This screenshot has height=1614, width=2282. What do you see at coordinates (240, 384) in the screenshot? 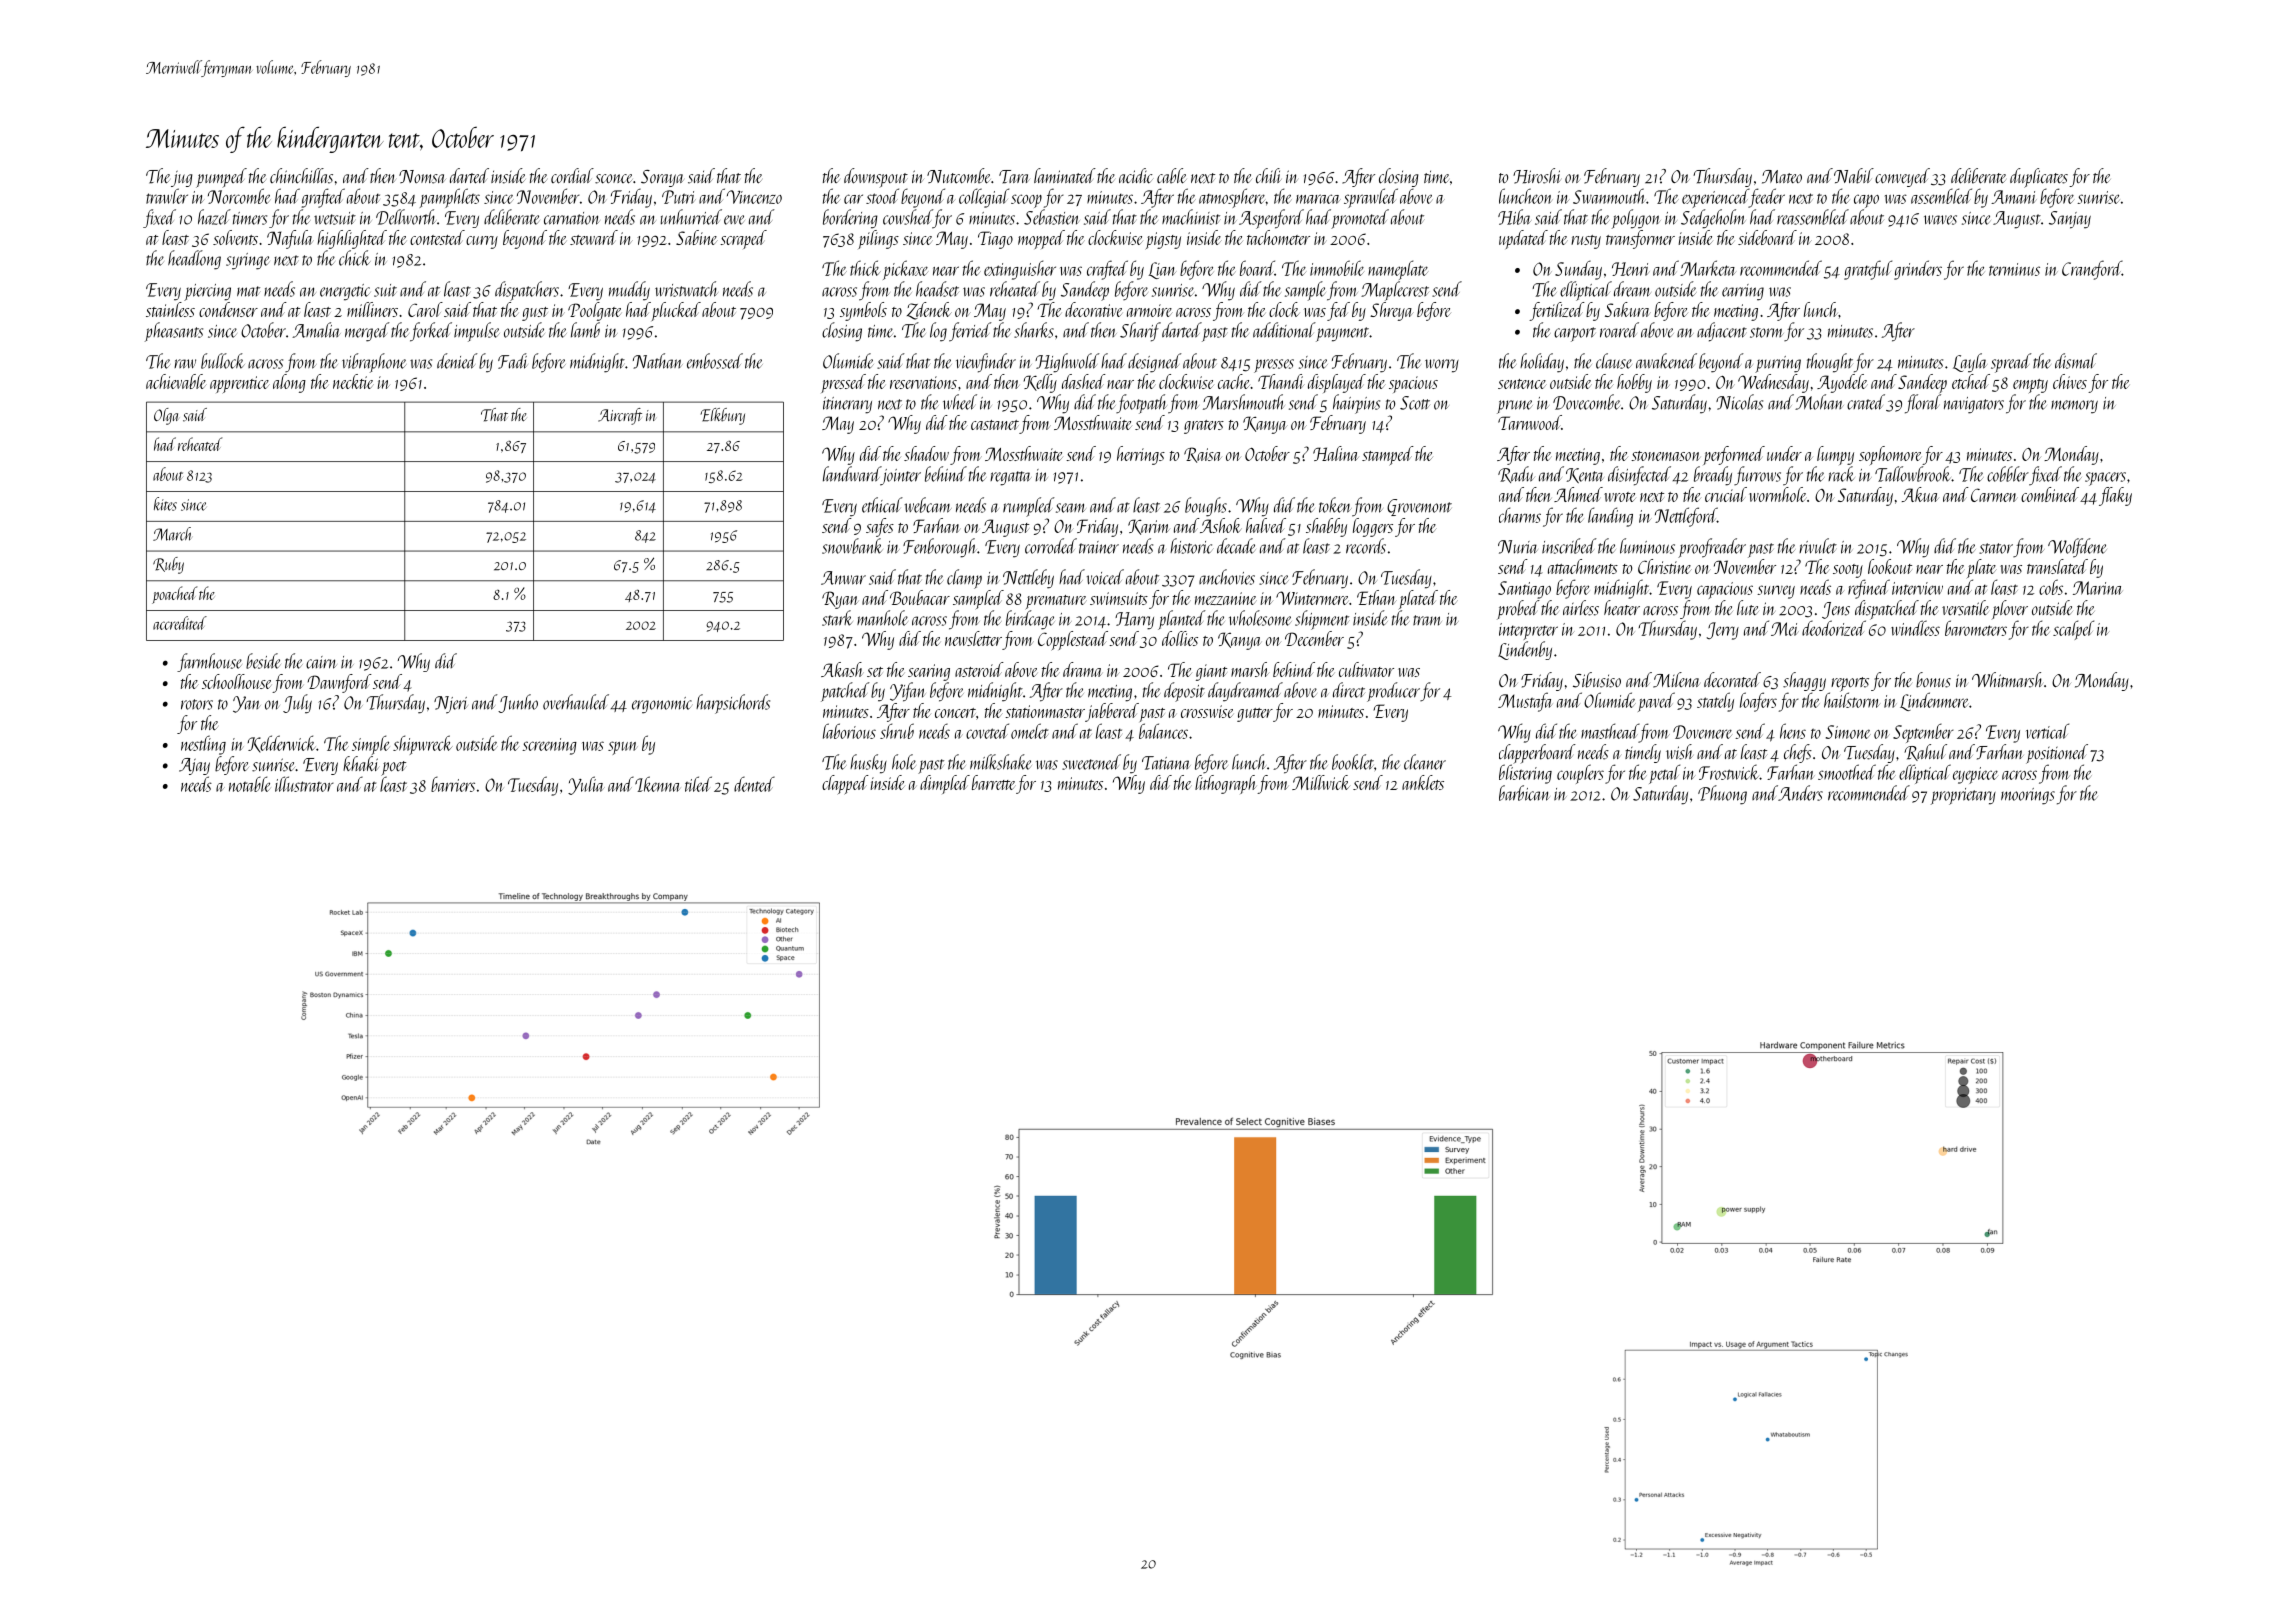
I see `apprentice` at bounding box center [240, 384].
